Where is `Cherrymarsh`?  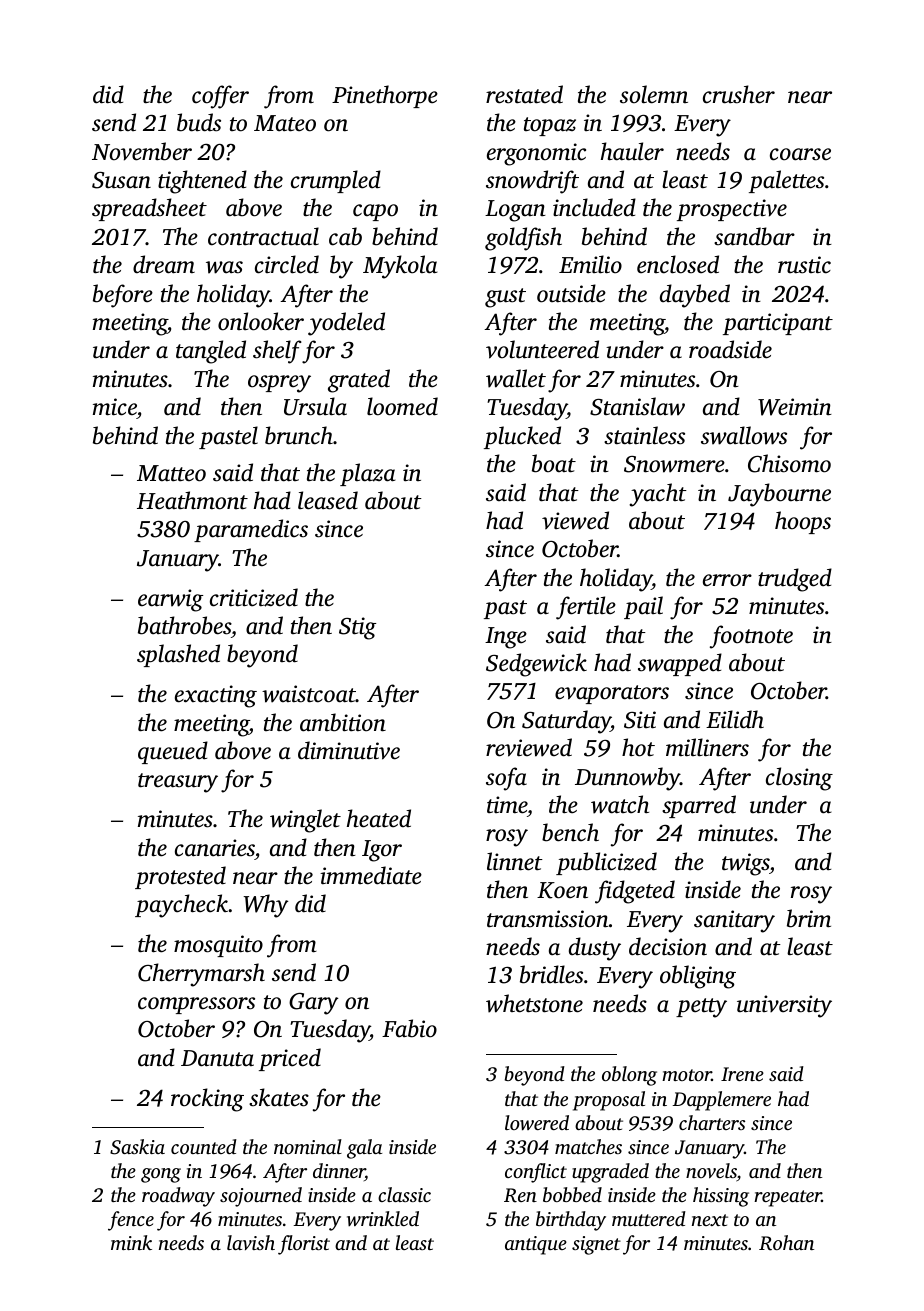 Cherrymarsh is located at coordinates (201, 975).
